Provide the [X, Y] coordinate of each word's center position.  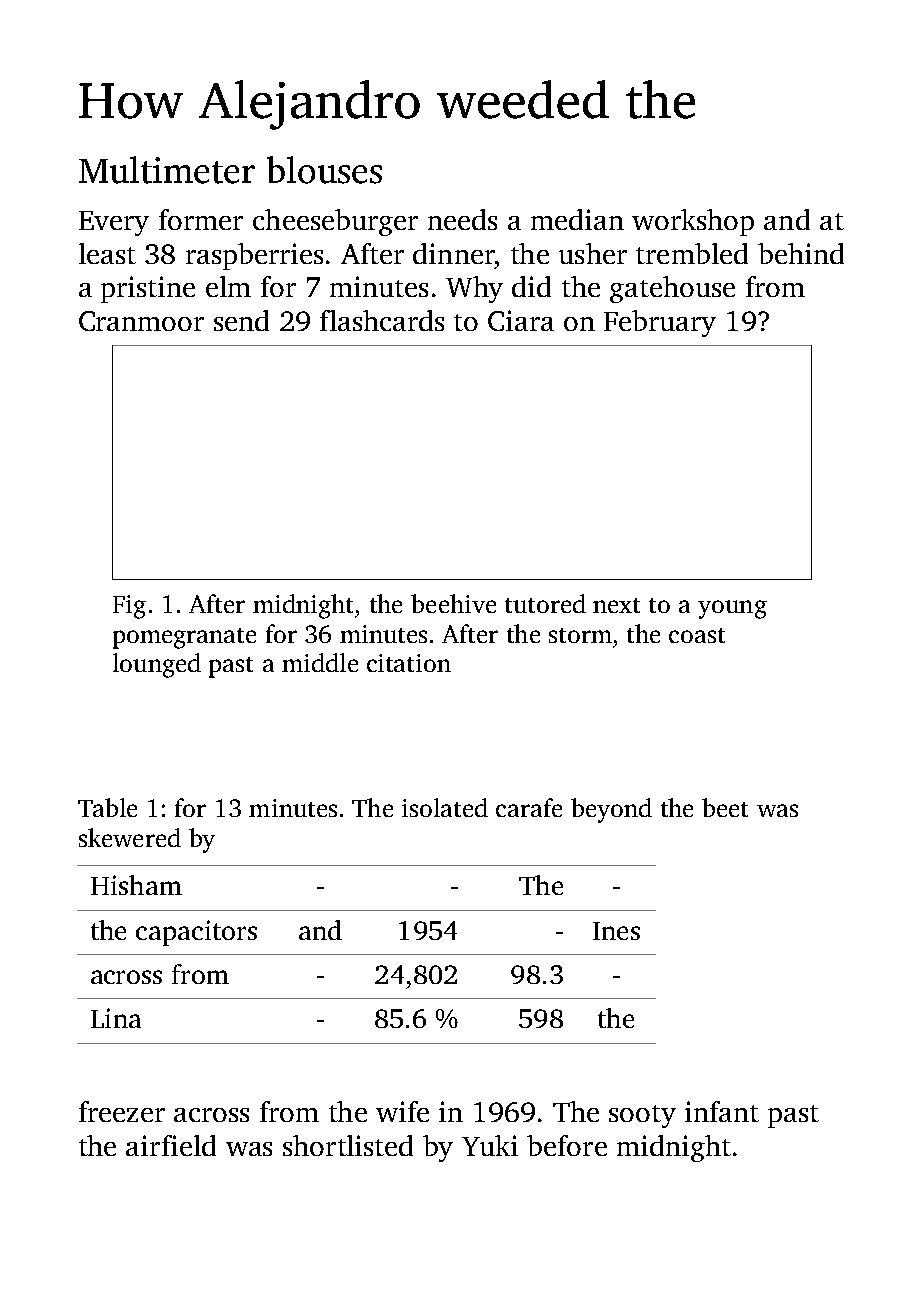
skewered [130, 837]
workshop [693, 222]
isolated [445, 807]
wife [402, 1111]
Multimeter [167, 170]
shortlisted [348, 1145]
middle [320, 662]
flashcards [382, 320]
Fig [129, 607]
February [660, 323]
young [732, 609]
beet [725, 807]
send [241, 320]
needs [462, 219]
